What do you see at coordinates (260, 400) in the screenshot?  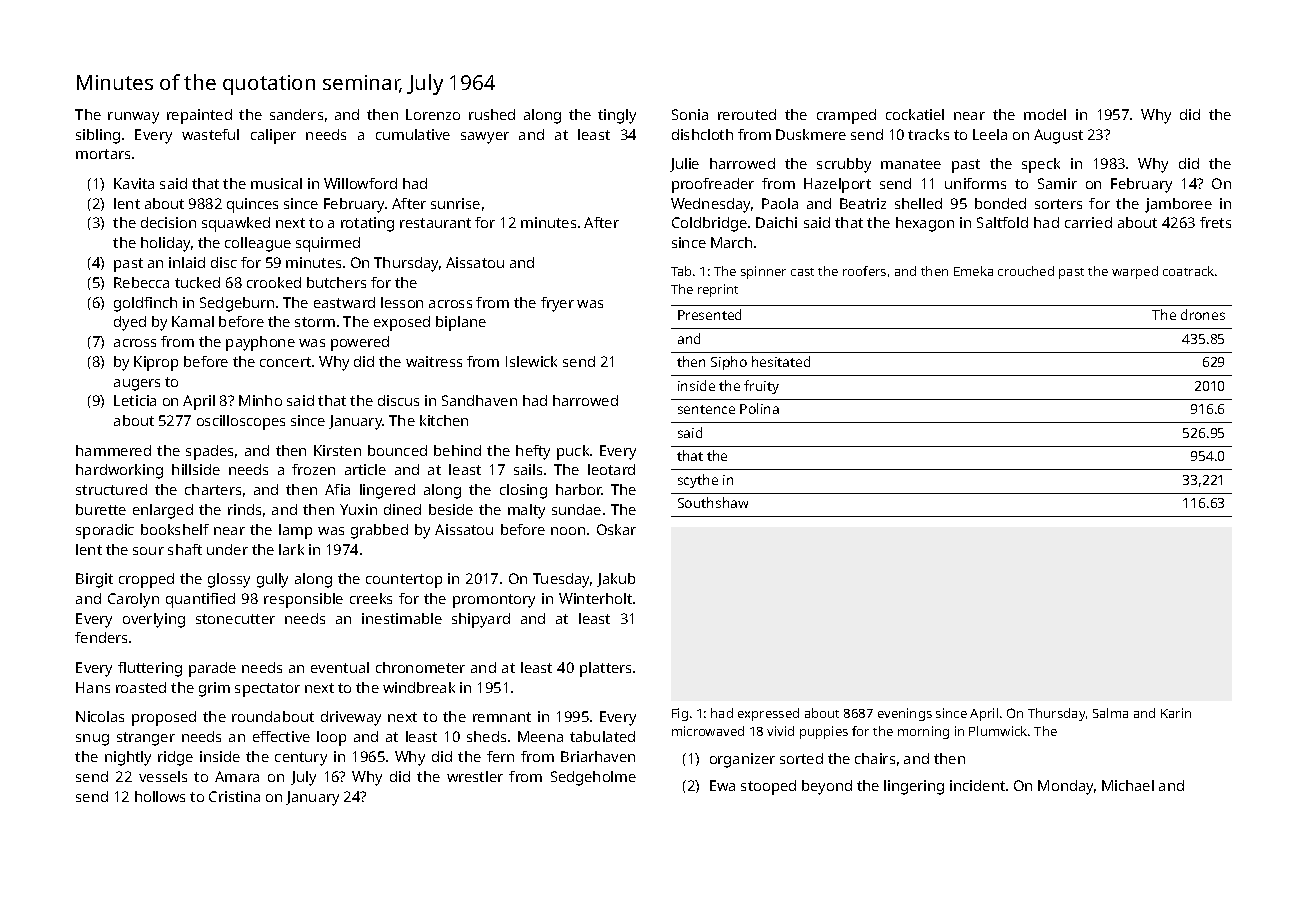 I see `Minho` at bounding box center [260, 400].
